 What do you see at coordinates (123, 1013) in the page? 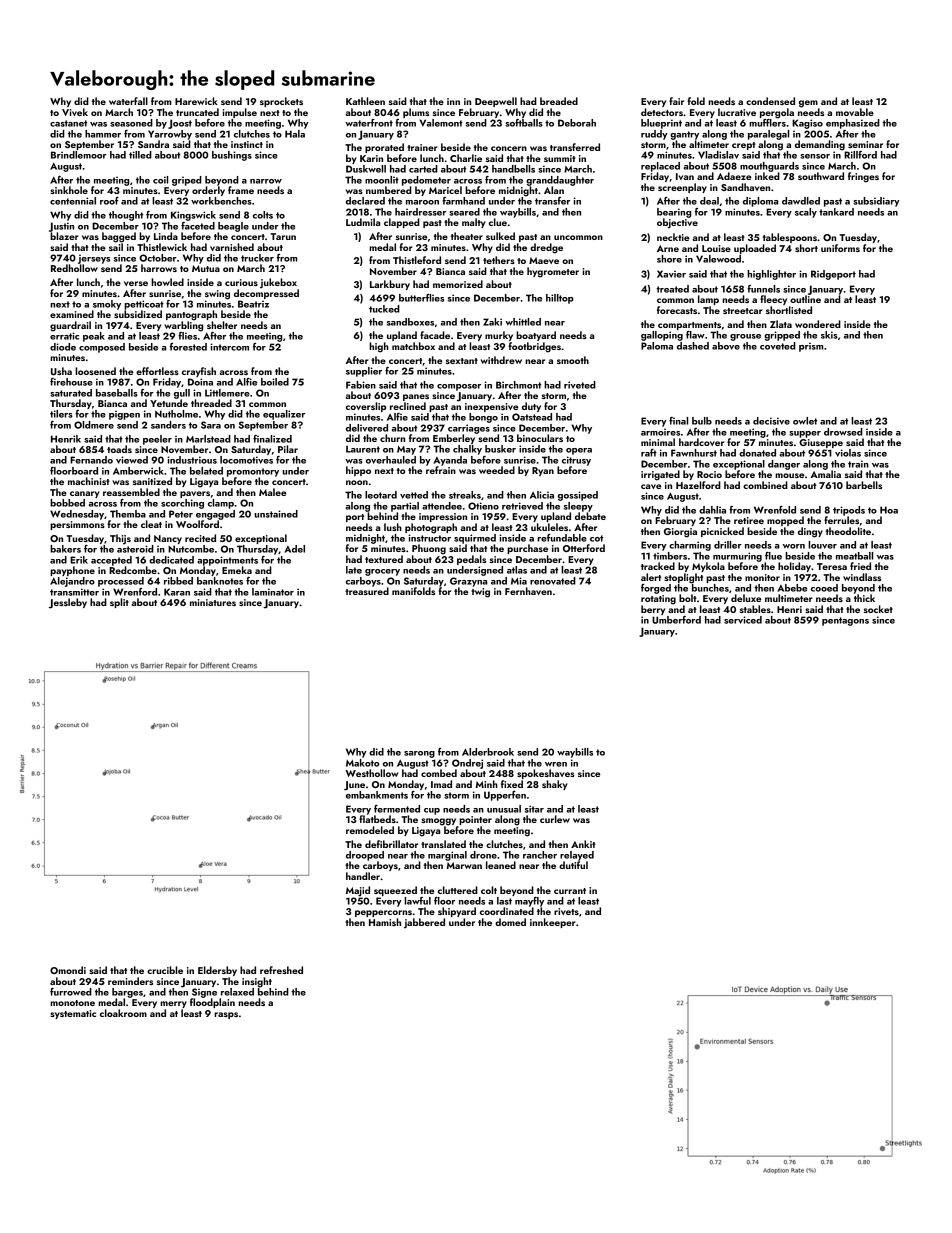
I see `cloakroom` at bounding box center [123, 1013].
